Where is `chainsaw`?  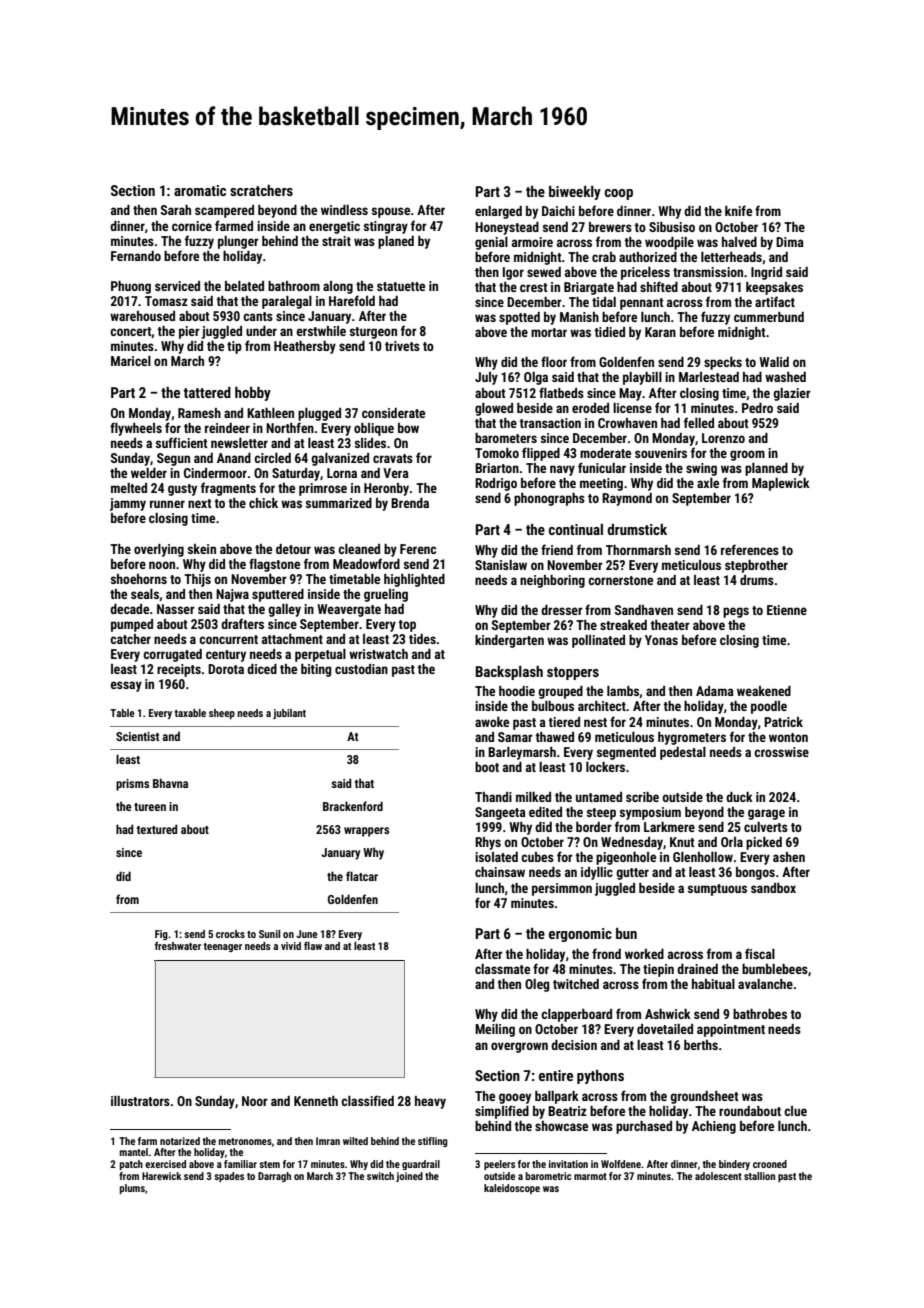 chainsaw is located at coordinates (500, 872).
